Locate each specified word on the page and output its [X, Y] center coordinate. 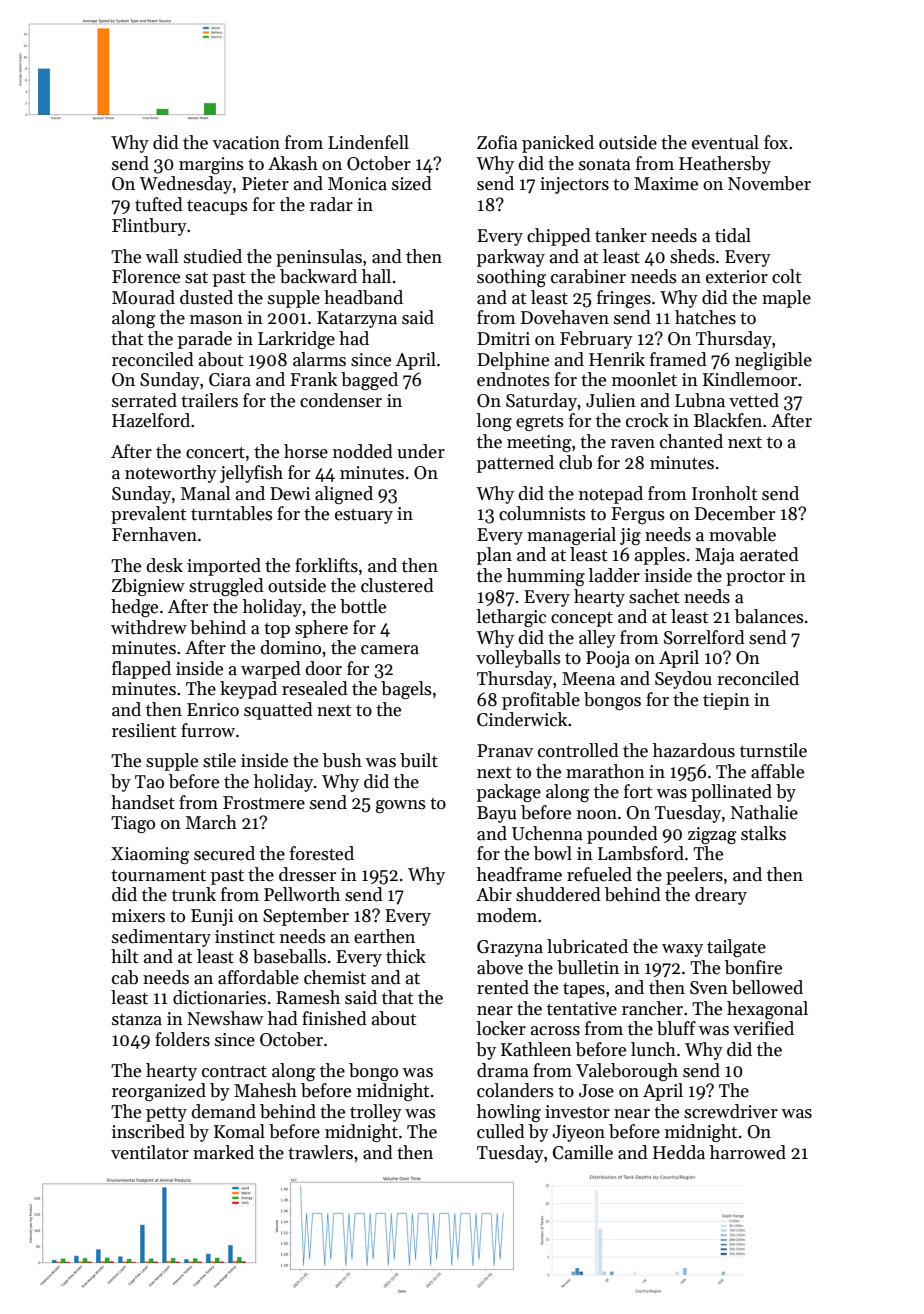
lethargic [511, 618]
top [277, 630]
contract [234, 1072]
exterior [737, 277]
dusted [206, 297]
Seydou [683, 680]
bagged [369, 381]
